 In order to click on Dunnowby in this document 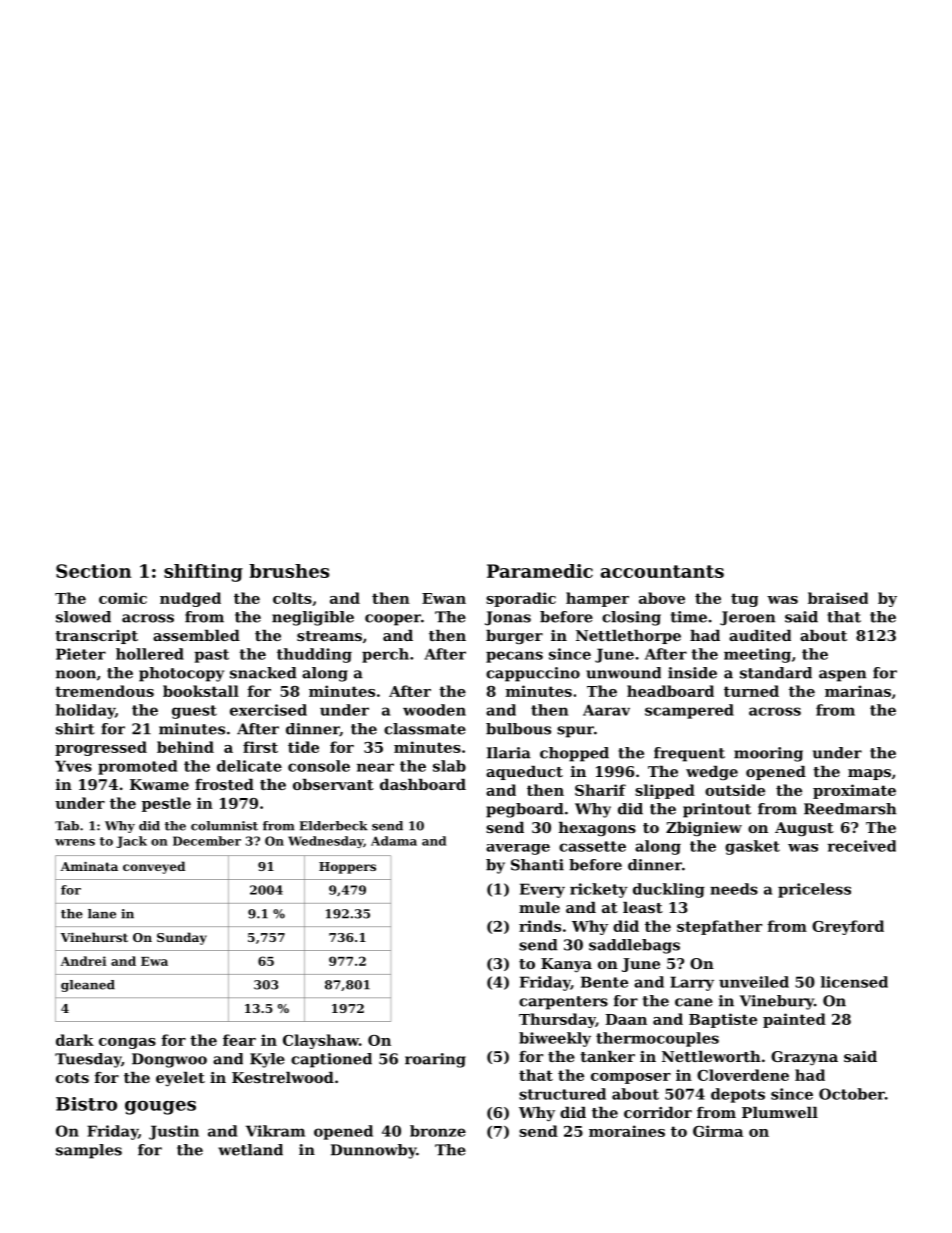, I will do `click(373, 1151)`.
